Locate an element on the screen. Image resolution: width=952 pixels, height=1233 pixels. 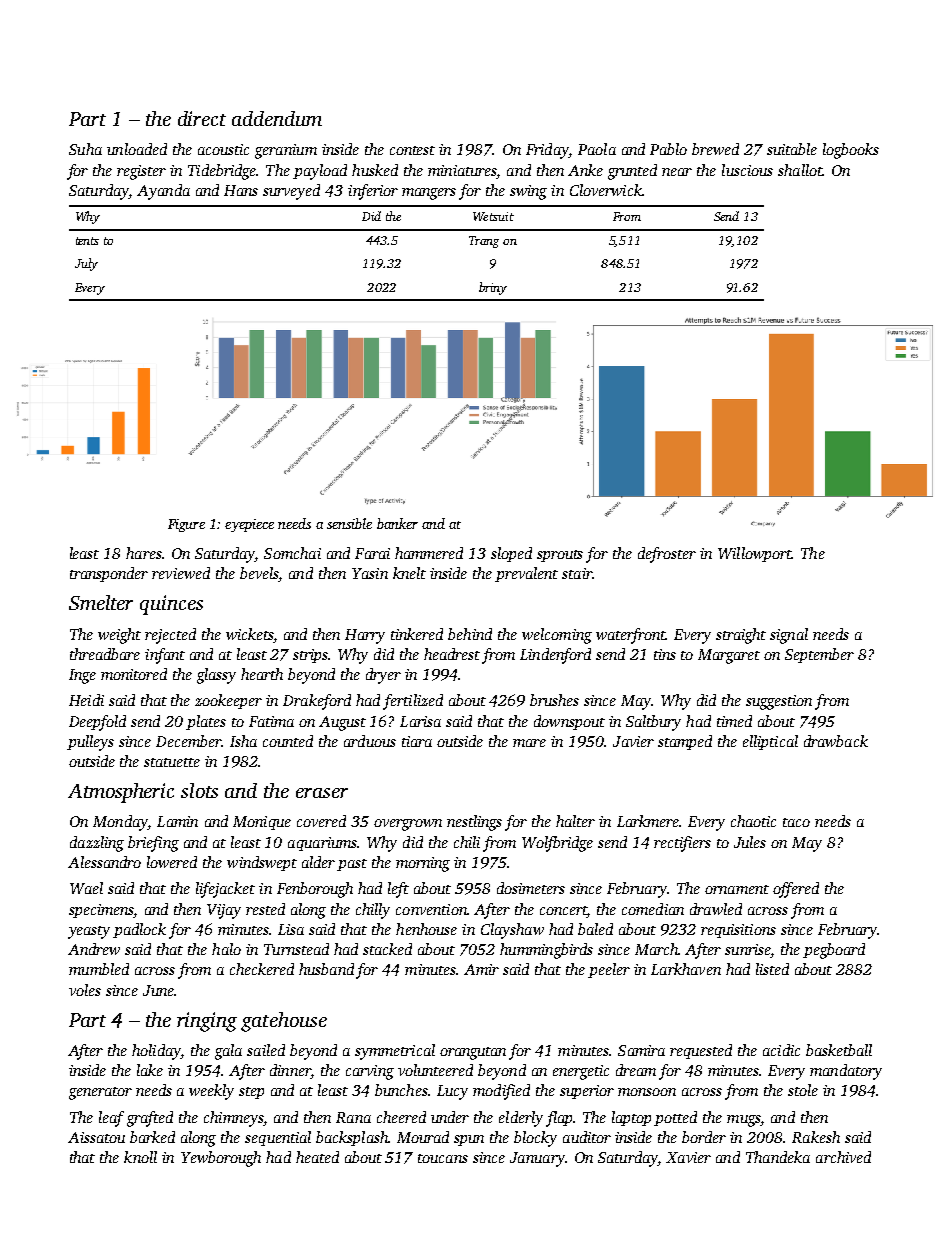
stamped is located at coordinates (685, 742).
